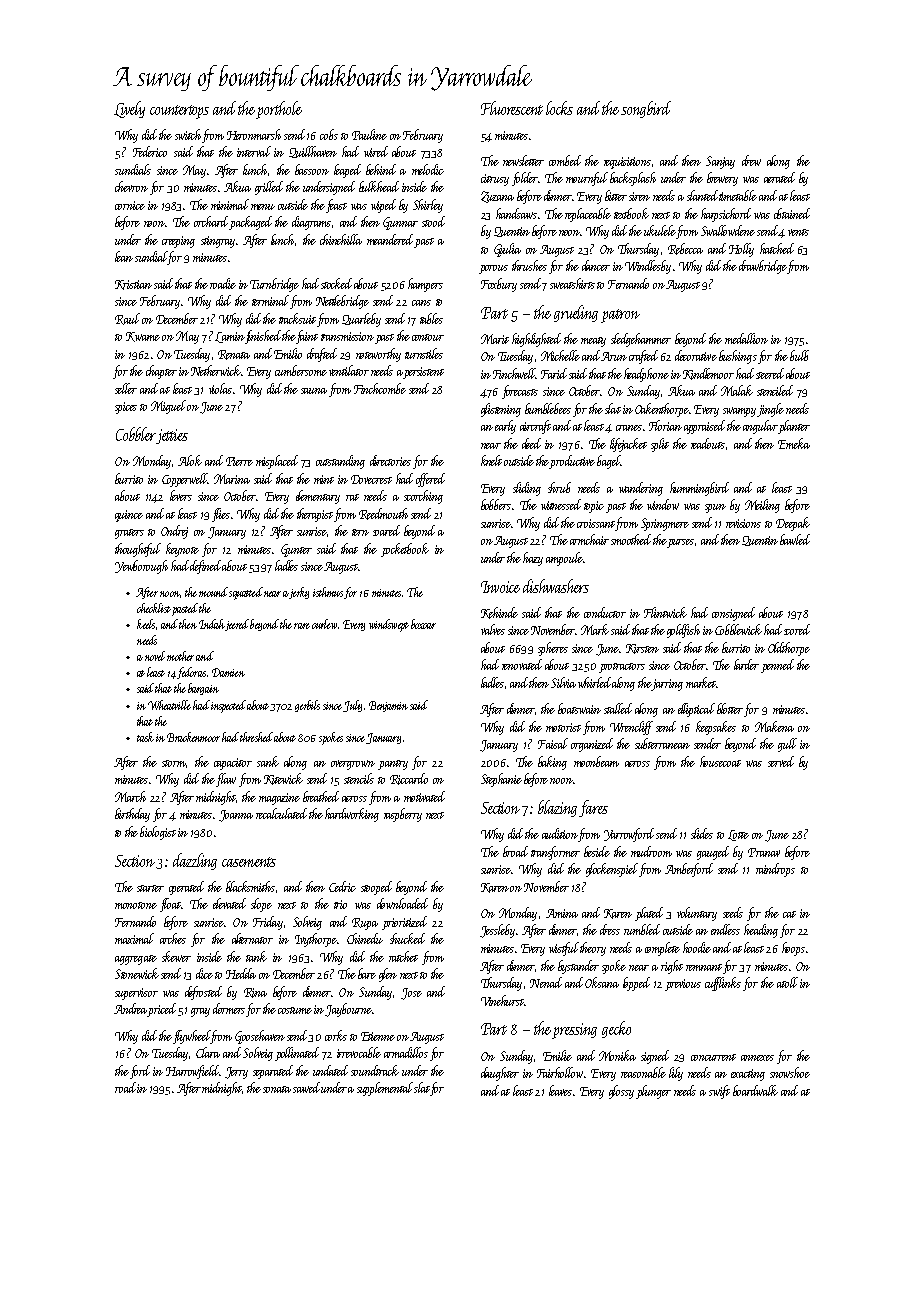 The width and height of the screenshot is (924, 1314). Describe the element at coordinates (777, 248) in the screenshot. I see `hatched` at that location.
